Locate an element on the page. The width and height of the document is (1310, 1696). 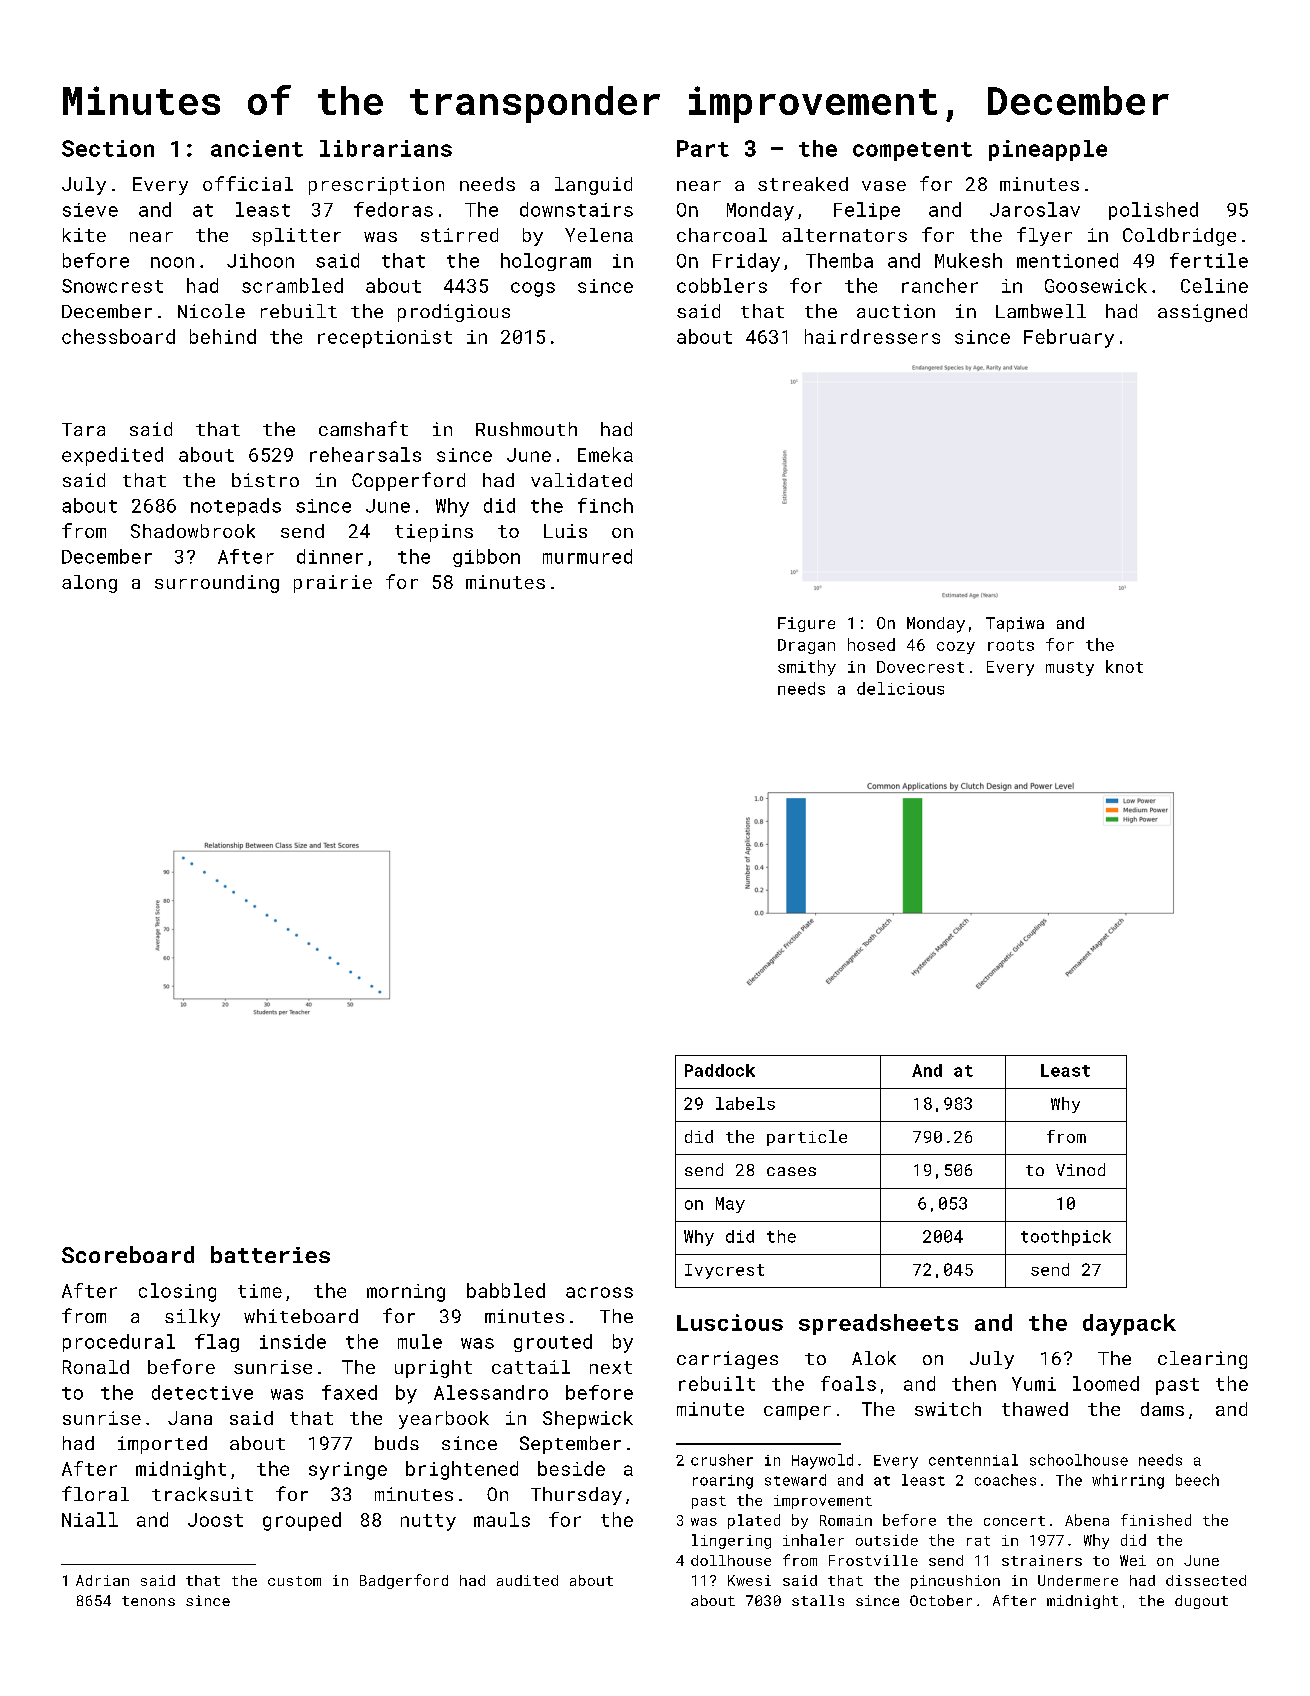
Vinod is located at coordinates (1080, 1169).
